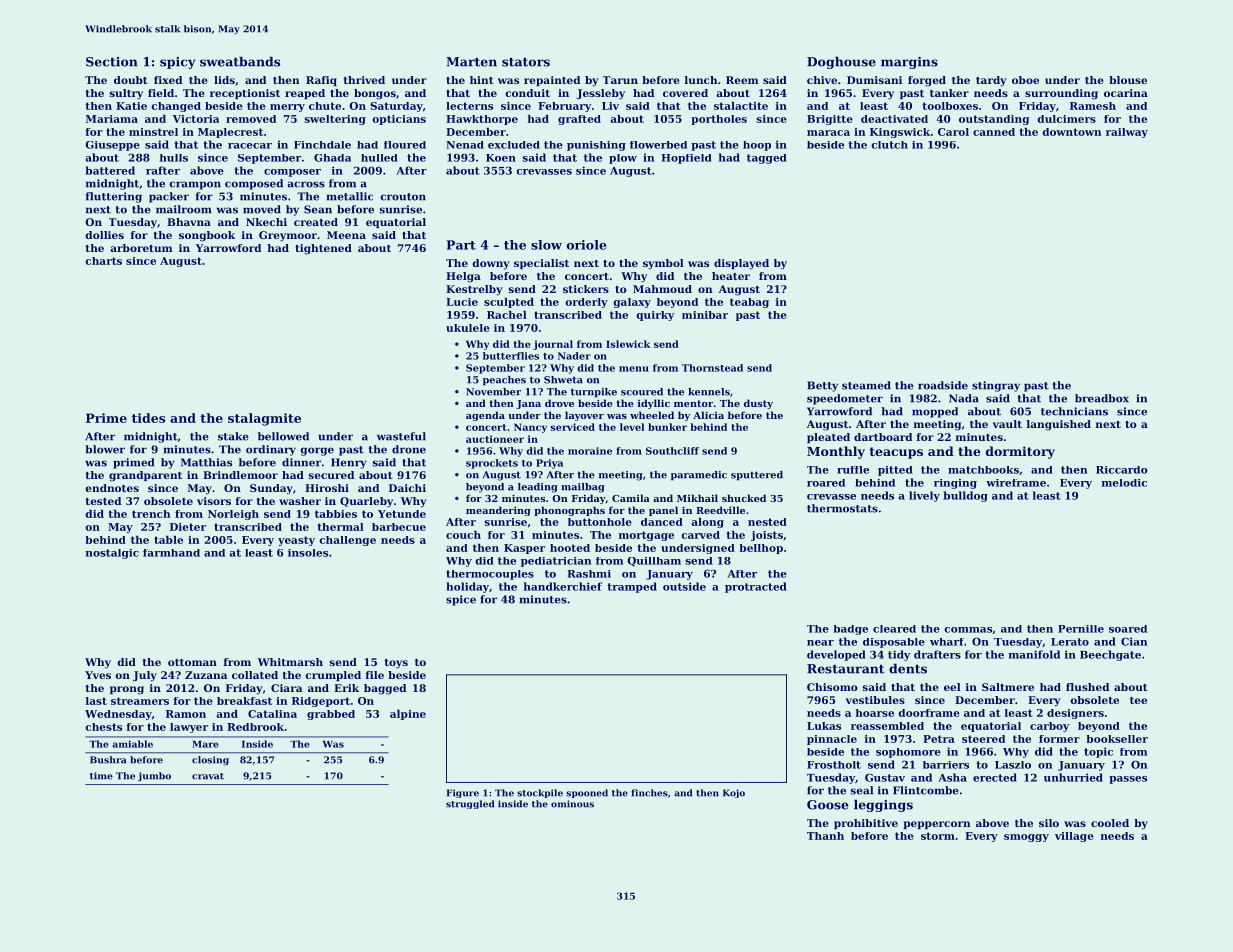 The image size is (1233, 952). Describe the element at coordinates (632, 587) in the page. I see `tramped` at that location.
